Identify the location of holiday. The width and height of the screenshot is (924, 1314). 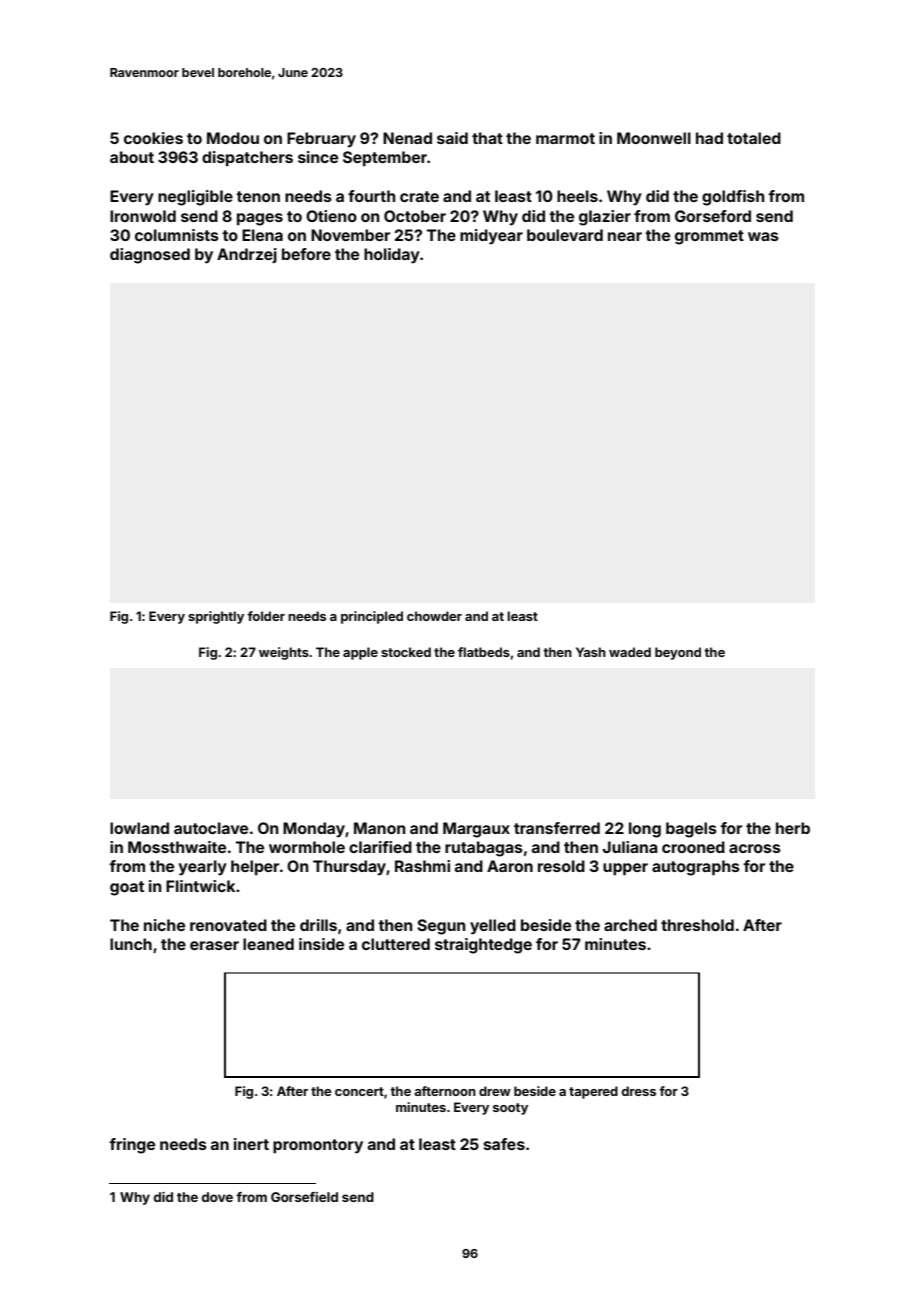
(392, 256).
